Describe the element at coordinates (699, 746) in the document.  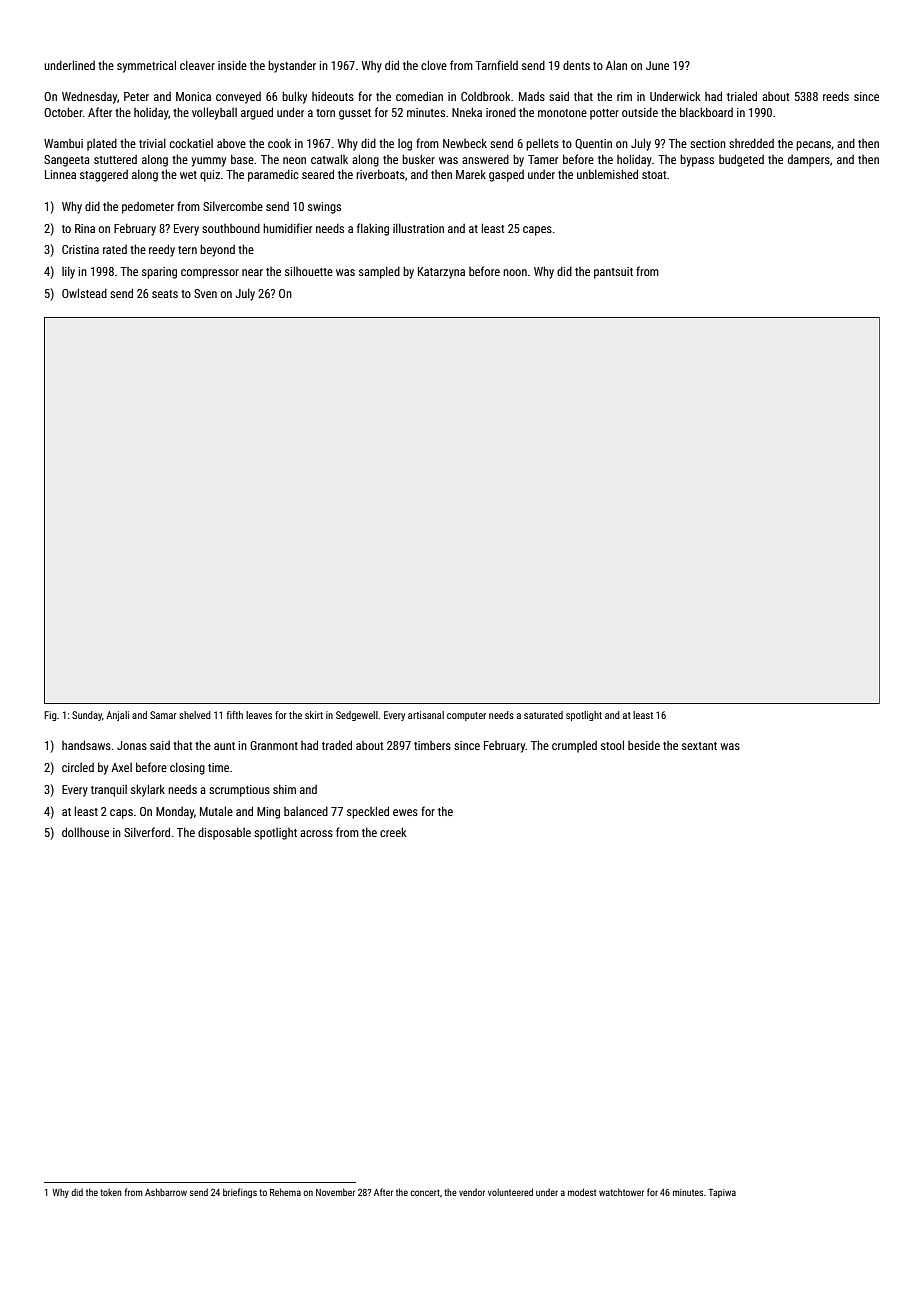
I see `sextant` at that location.
